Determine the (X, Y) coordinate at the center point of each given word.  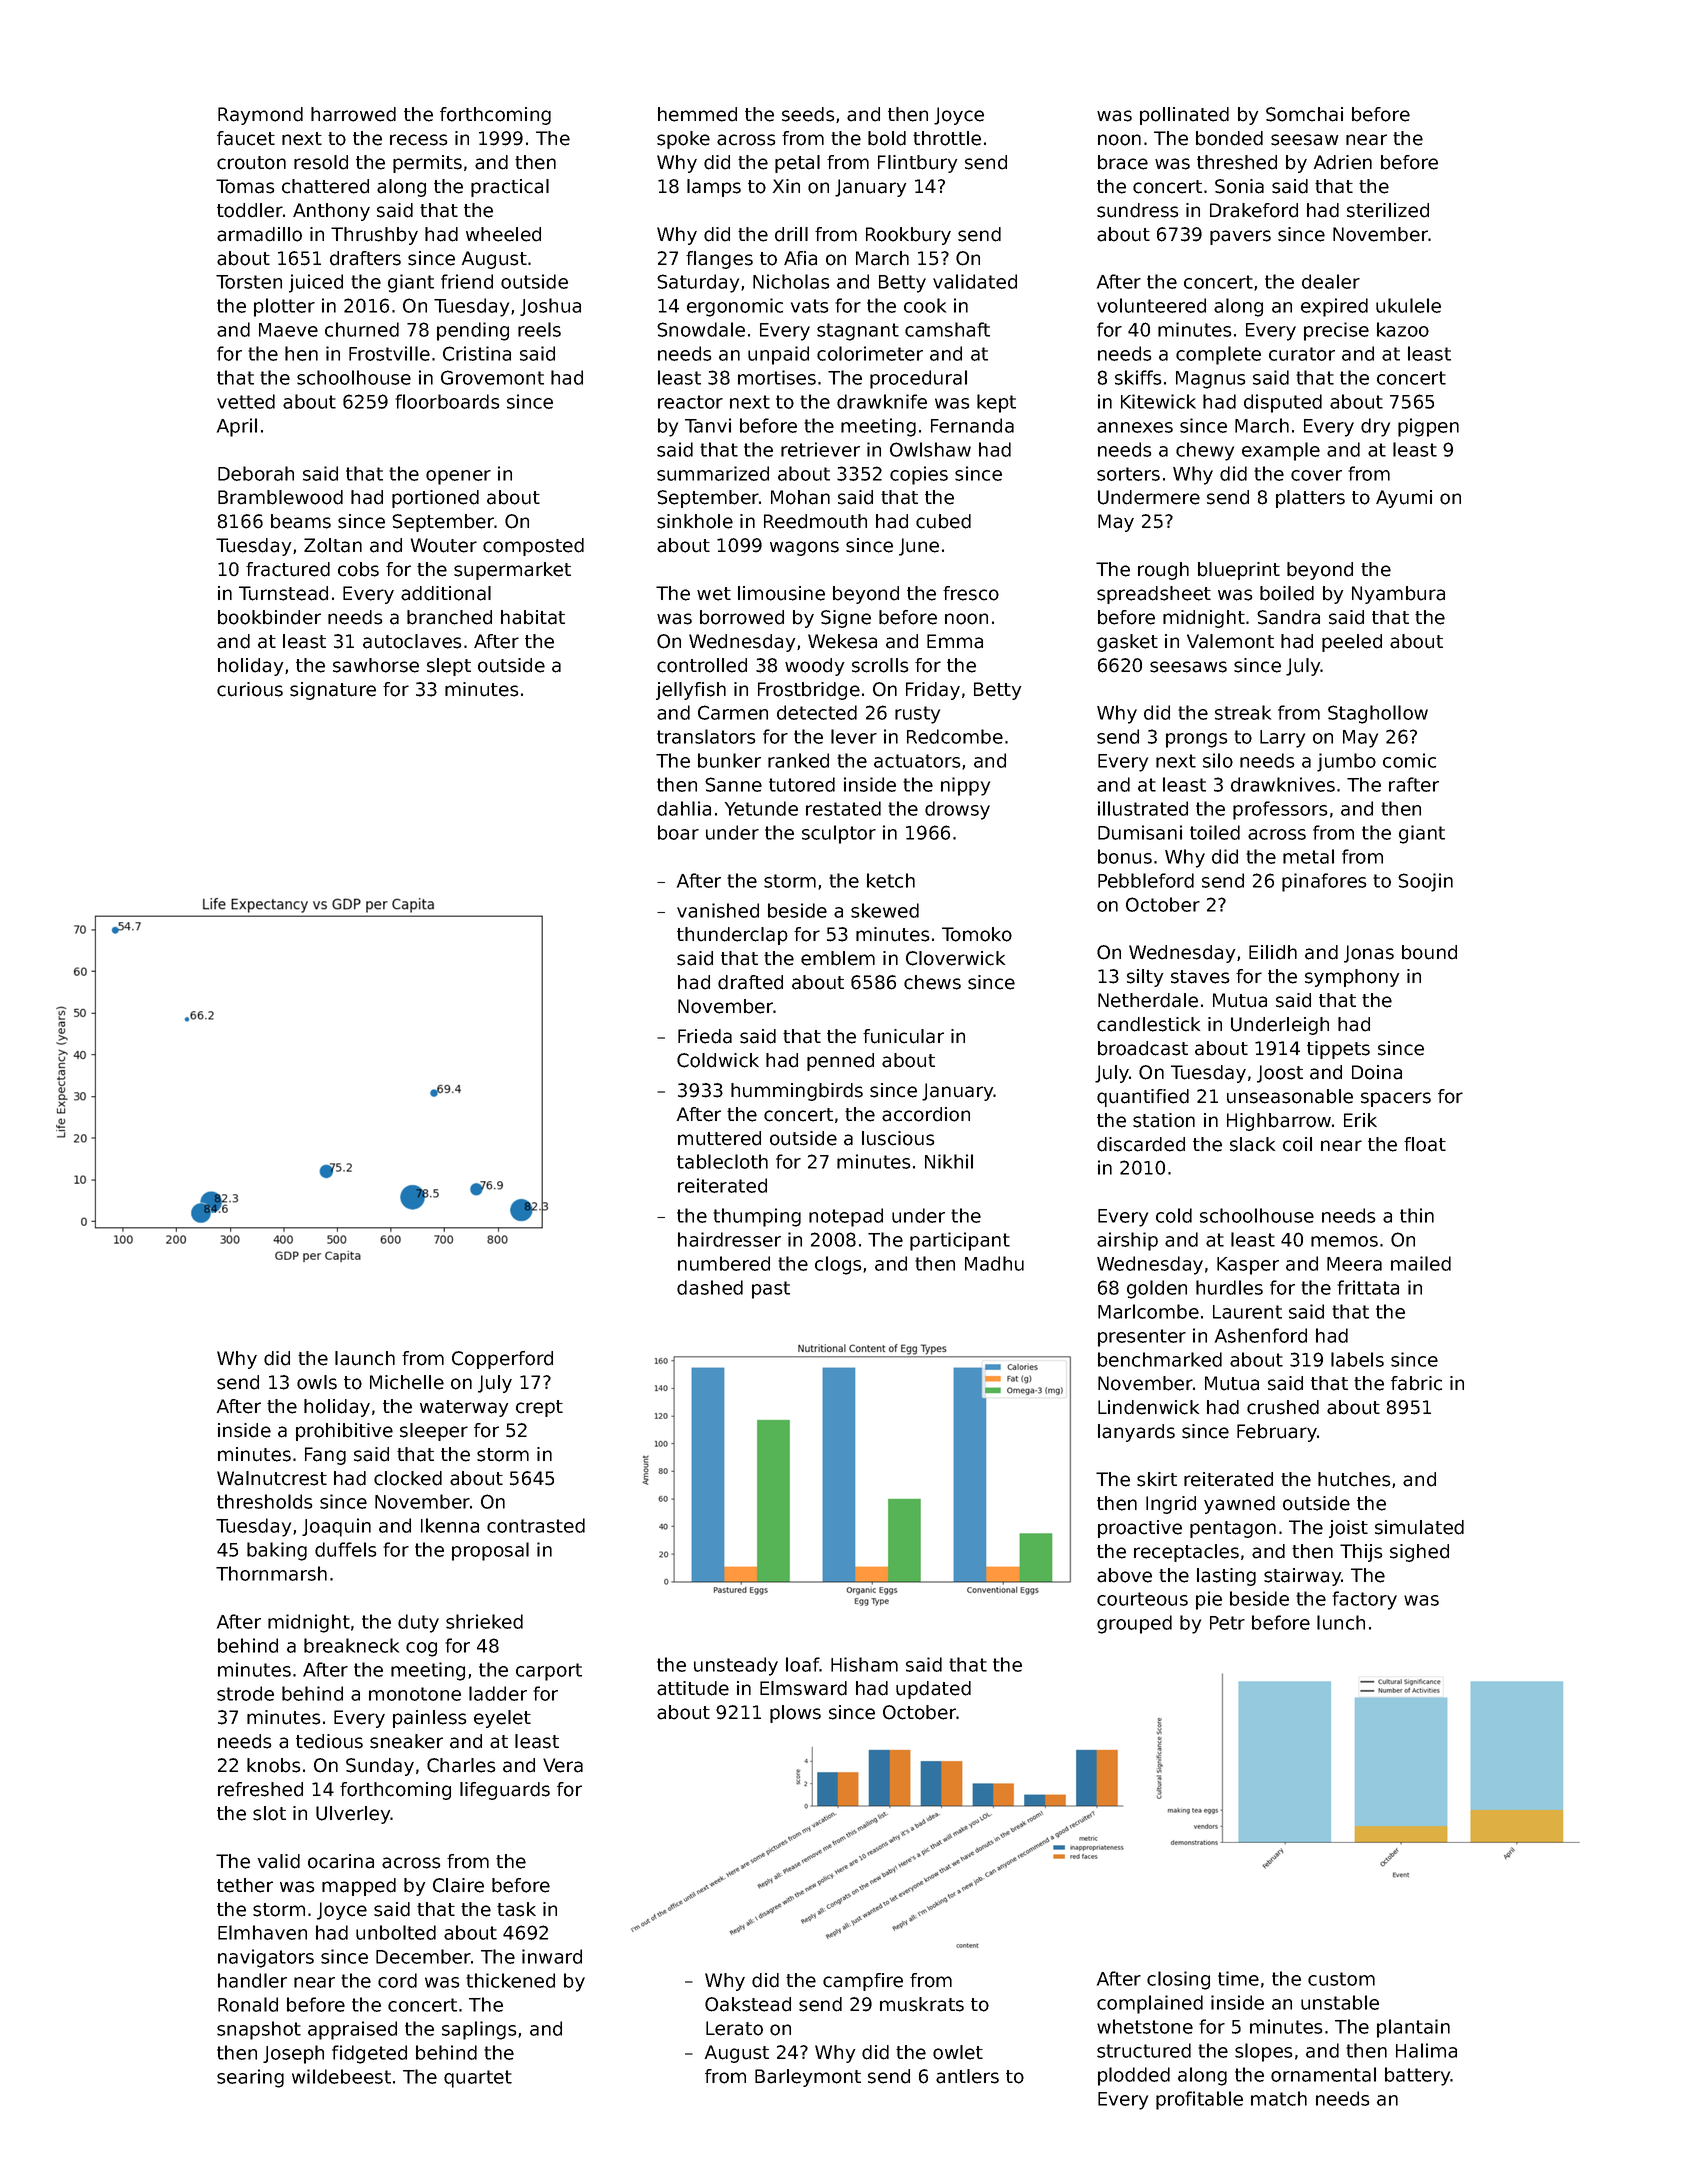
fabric (1416, 1383)
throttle (947, 138)
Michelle (407, 1382)
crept (539, 1408)
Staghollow (1378, 714)
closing (1178, 1980)
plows (795, 1714)
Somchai (1304, 114)
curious (250, 689)
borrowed (742, 617)
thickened (510, 1980)
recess (418, 140)
